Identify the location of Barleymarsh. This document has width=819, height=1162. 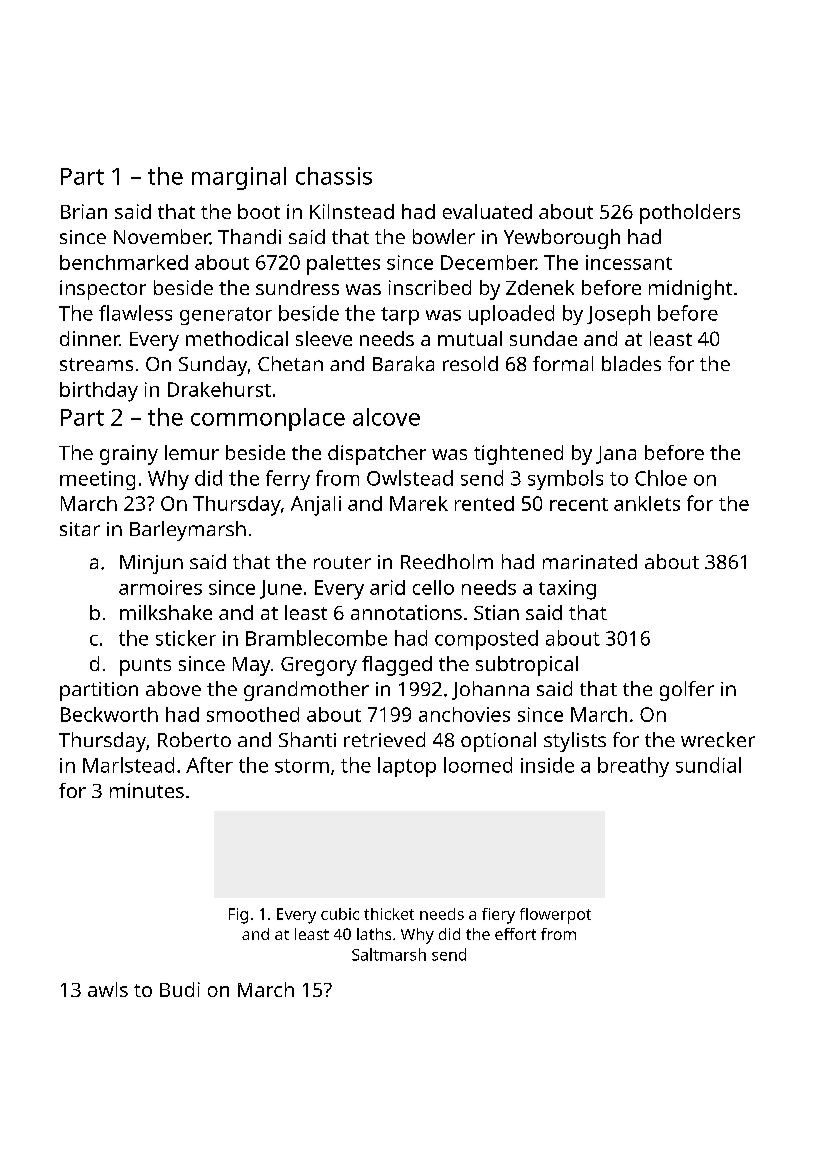
(188, 531).
